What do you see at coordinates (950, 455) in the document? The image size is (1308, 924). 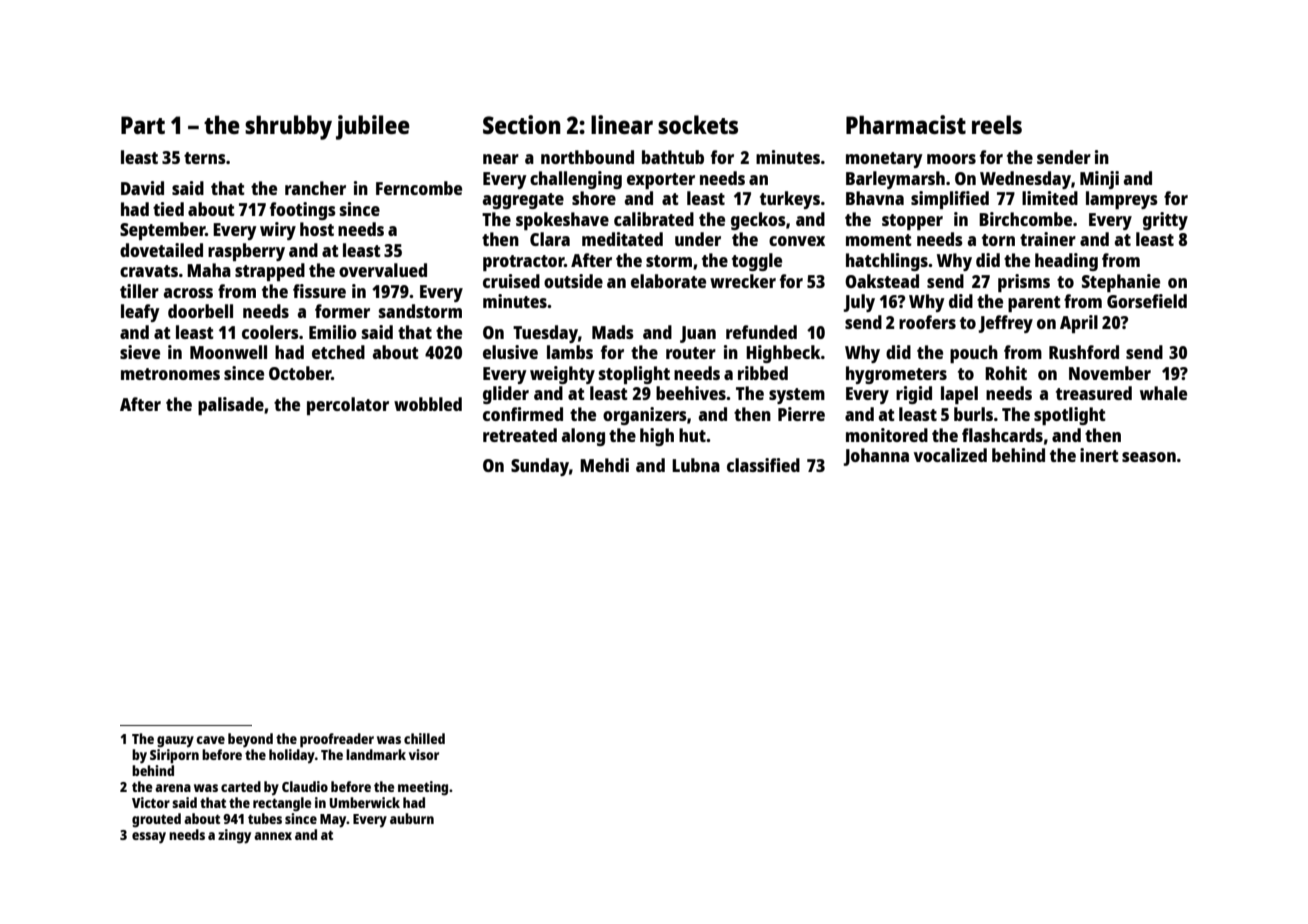 I see `vocalized` at bounding box center [950, 455].
